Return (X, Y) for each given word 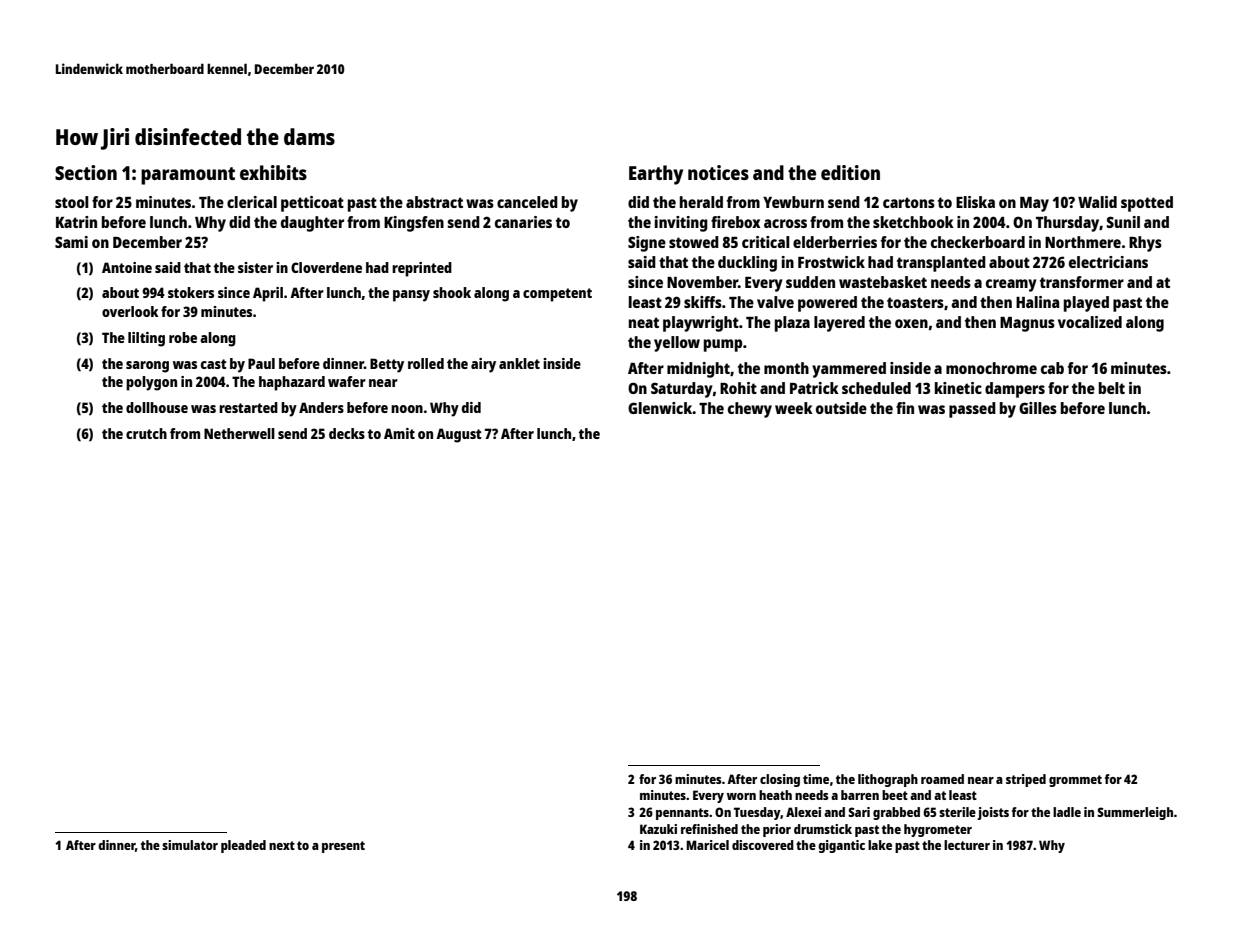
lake (880, 845)
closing (780, 780)
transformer (1082, 282)
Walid (1097, 202)
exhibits (273, 172)
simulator (190, 845)
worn (741, 796)
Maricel (707, 845)
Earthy (656, 175)
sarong (147, 367)
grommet (1075, 781)
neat (644, 322)
